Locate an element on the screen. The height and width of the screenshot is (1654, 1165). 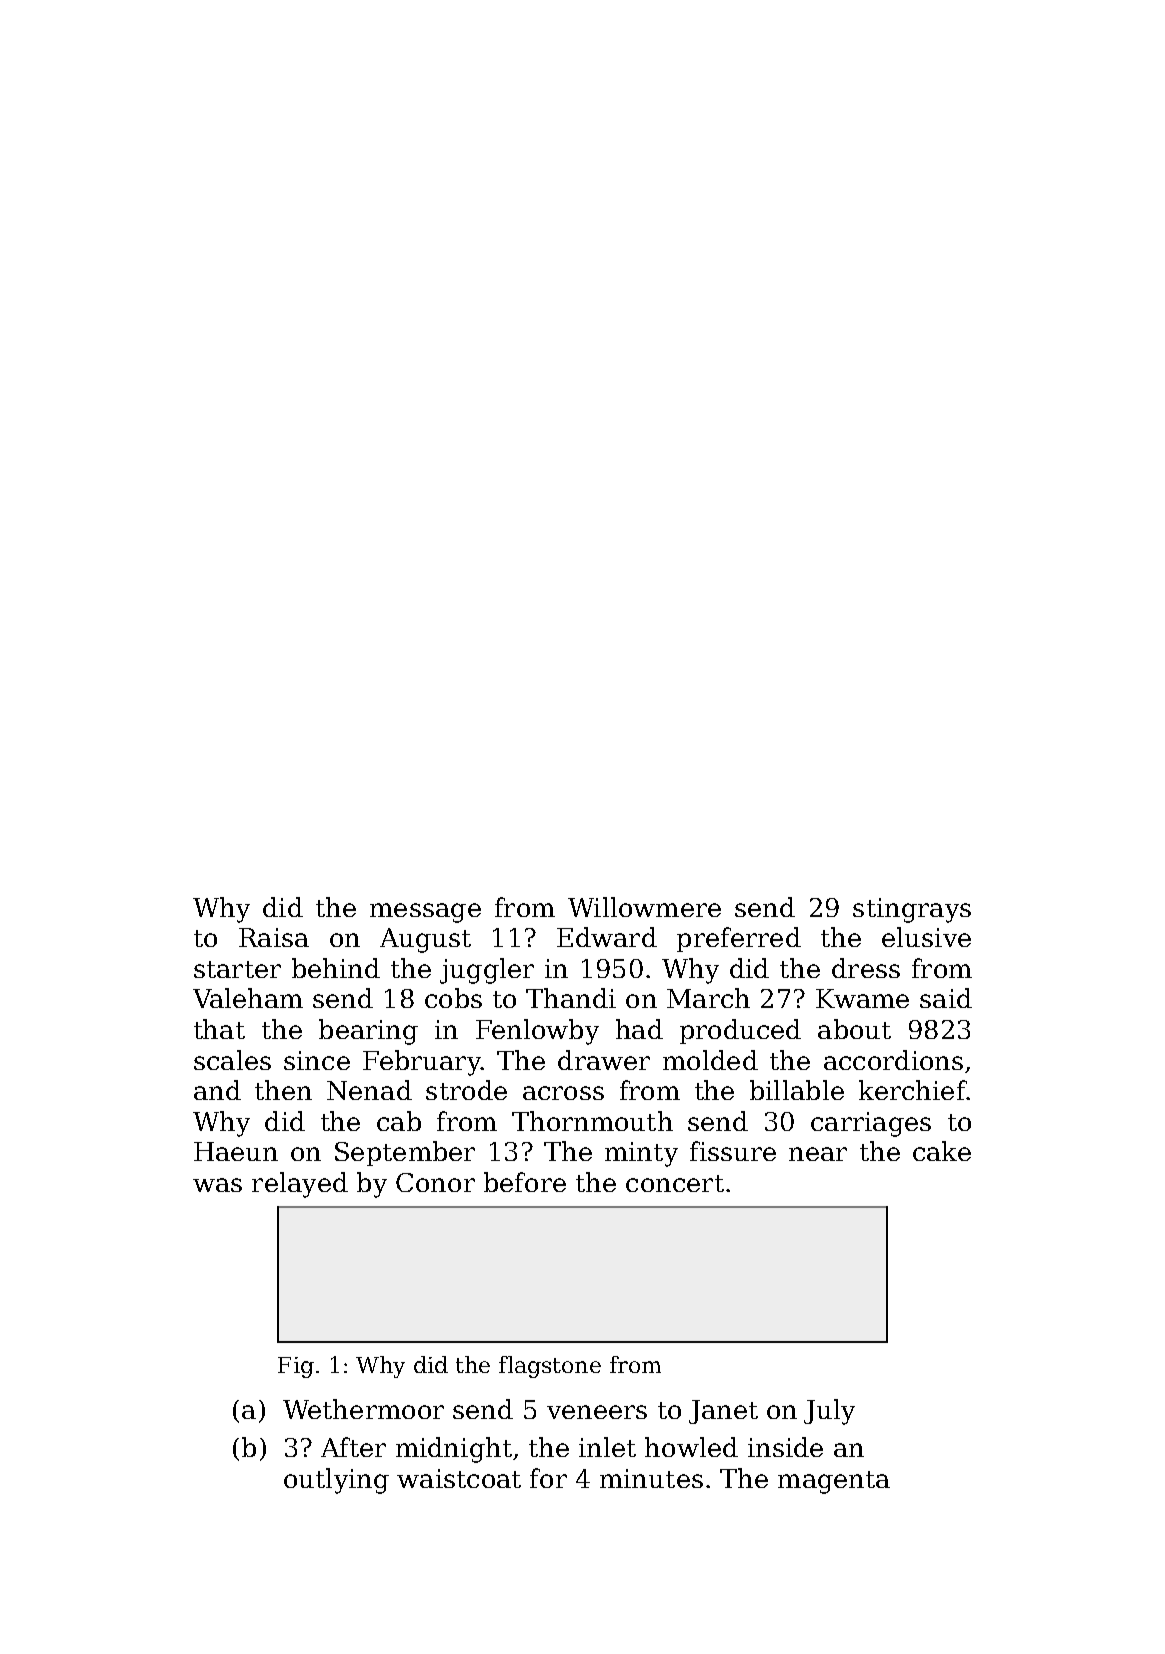
cake is located at coordinates (942, 1151).
